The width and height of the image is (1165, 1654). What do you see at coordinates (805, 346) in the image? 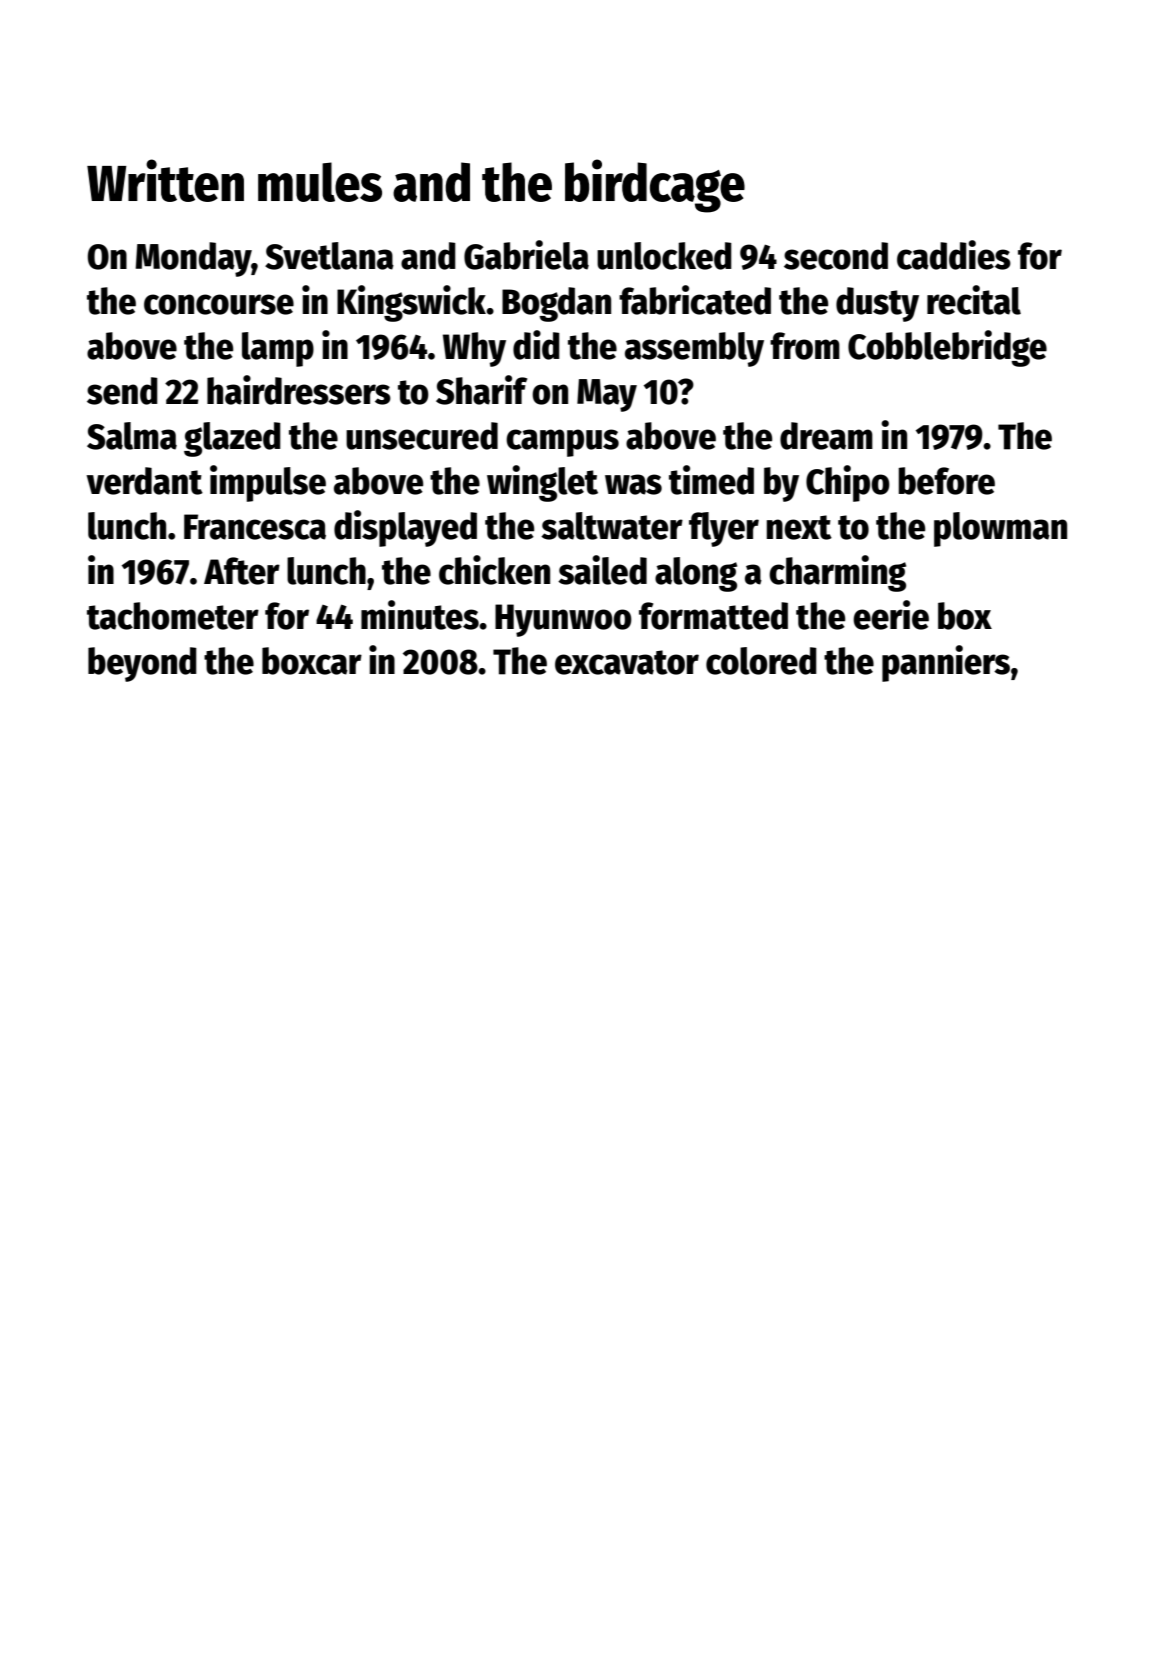
I see `from` at bounding box center [805, 346].
